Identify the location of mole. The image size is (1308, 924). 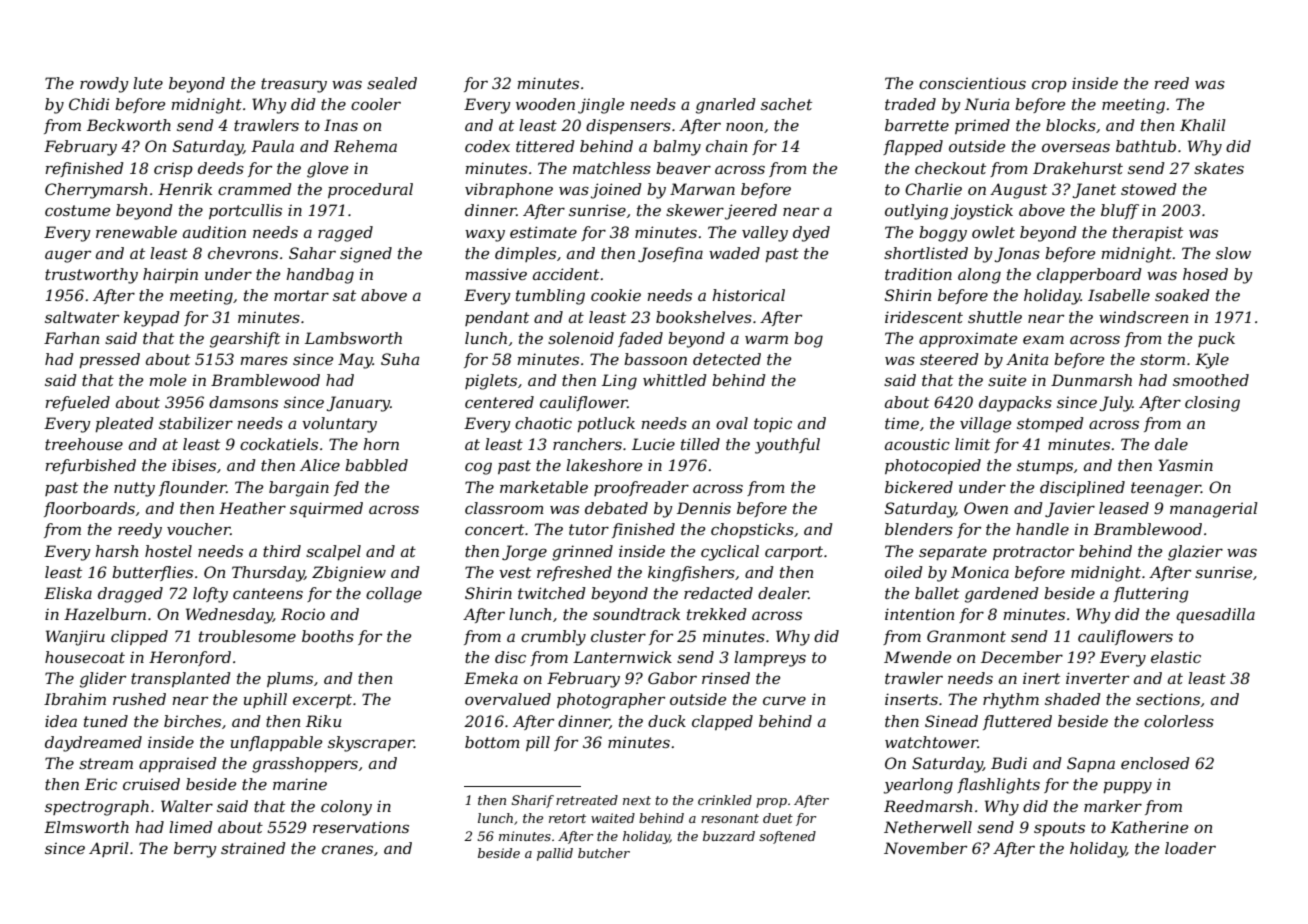
(168, 380).
